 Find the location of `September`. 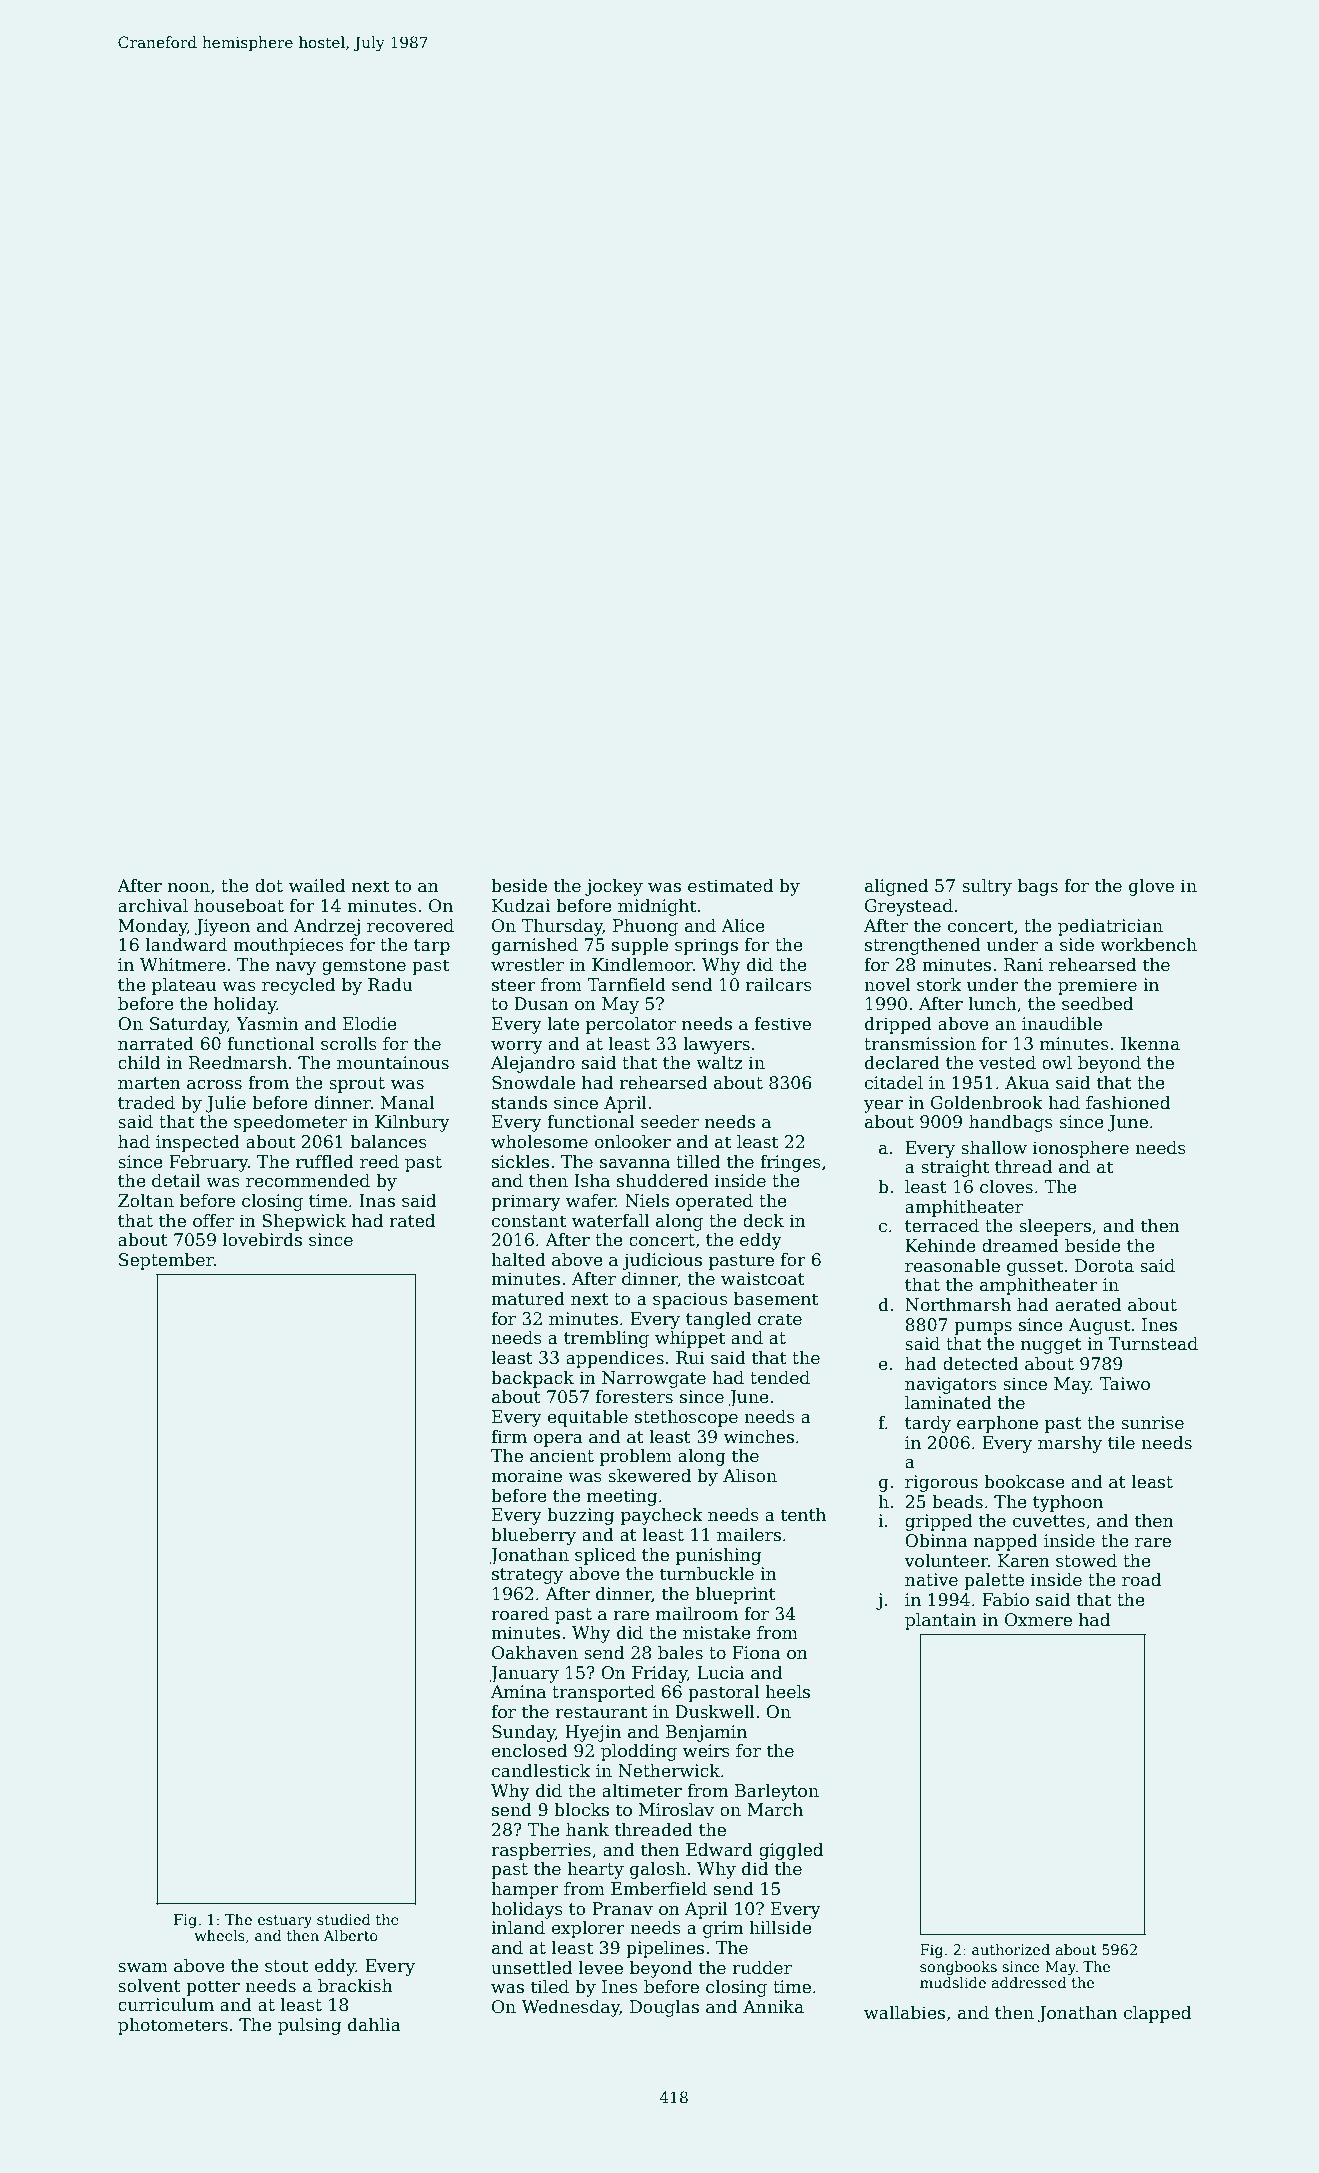

September is located at coordinates (166, 1261).
